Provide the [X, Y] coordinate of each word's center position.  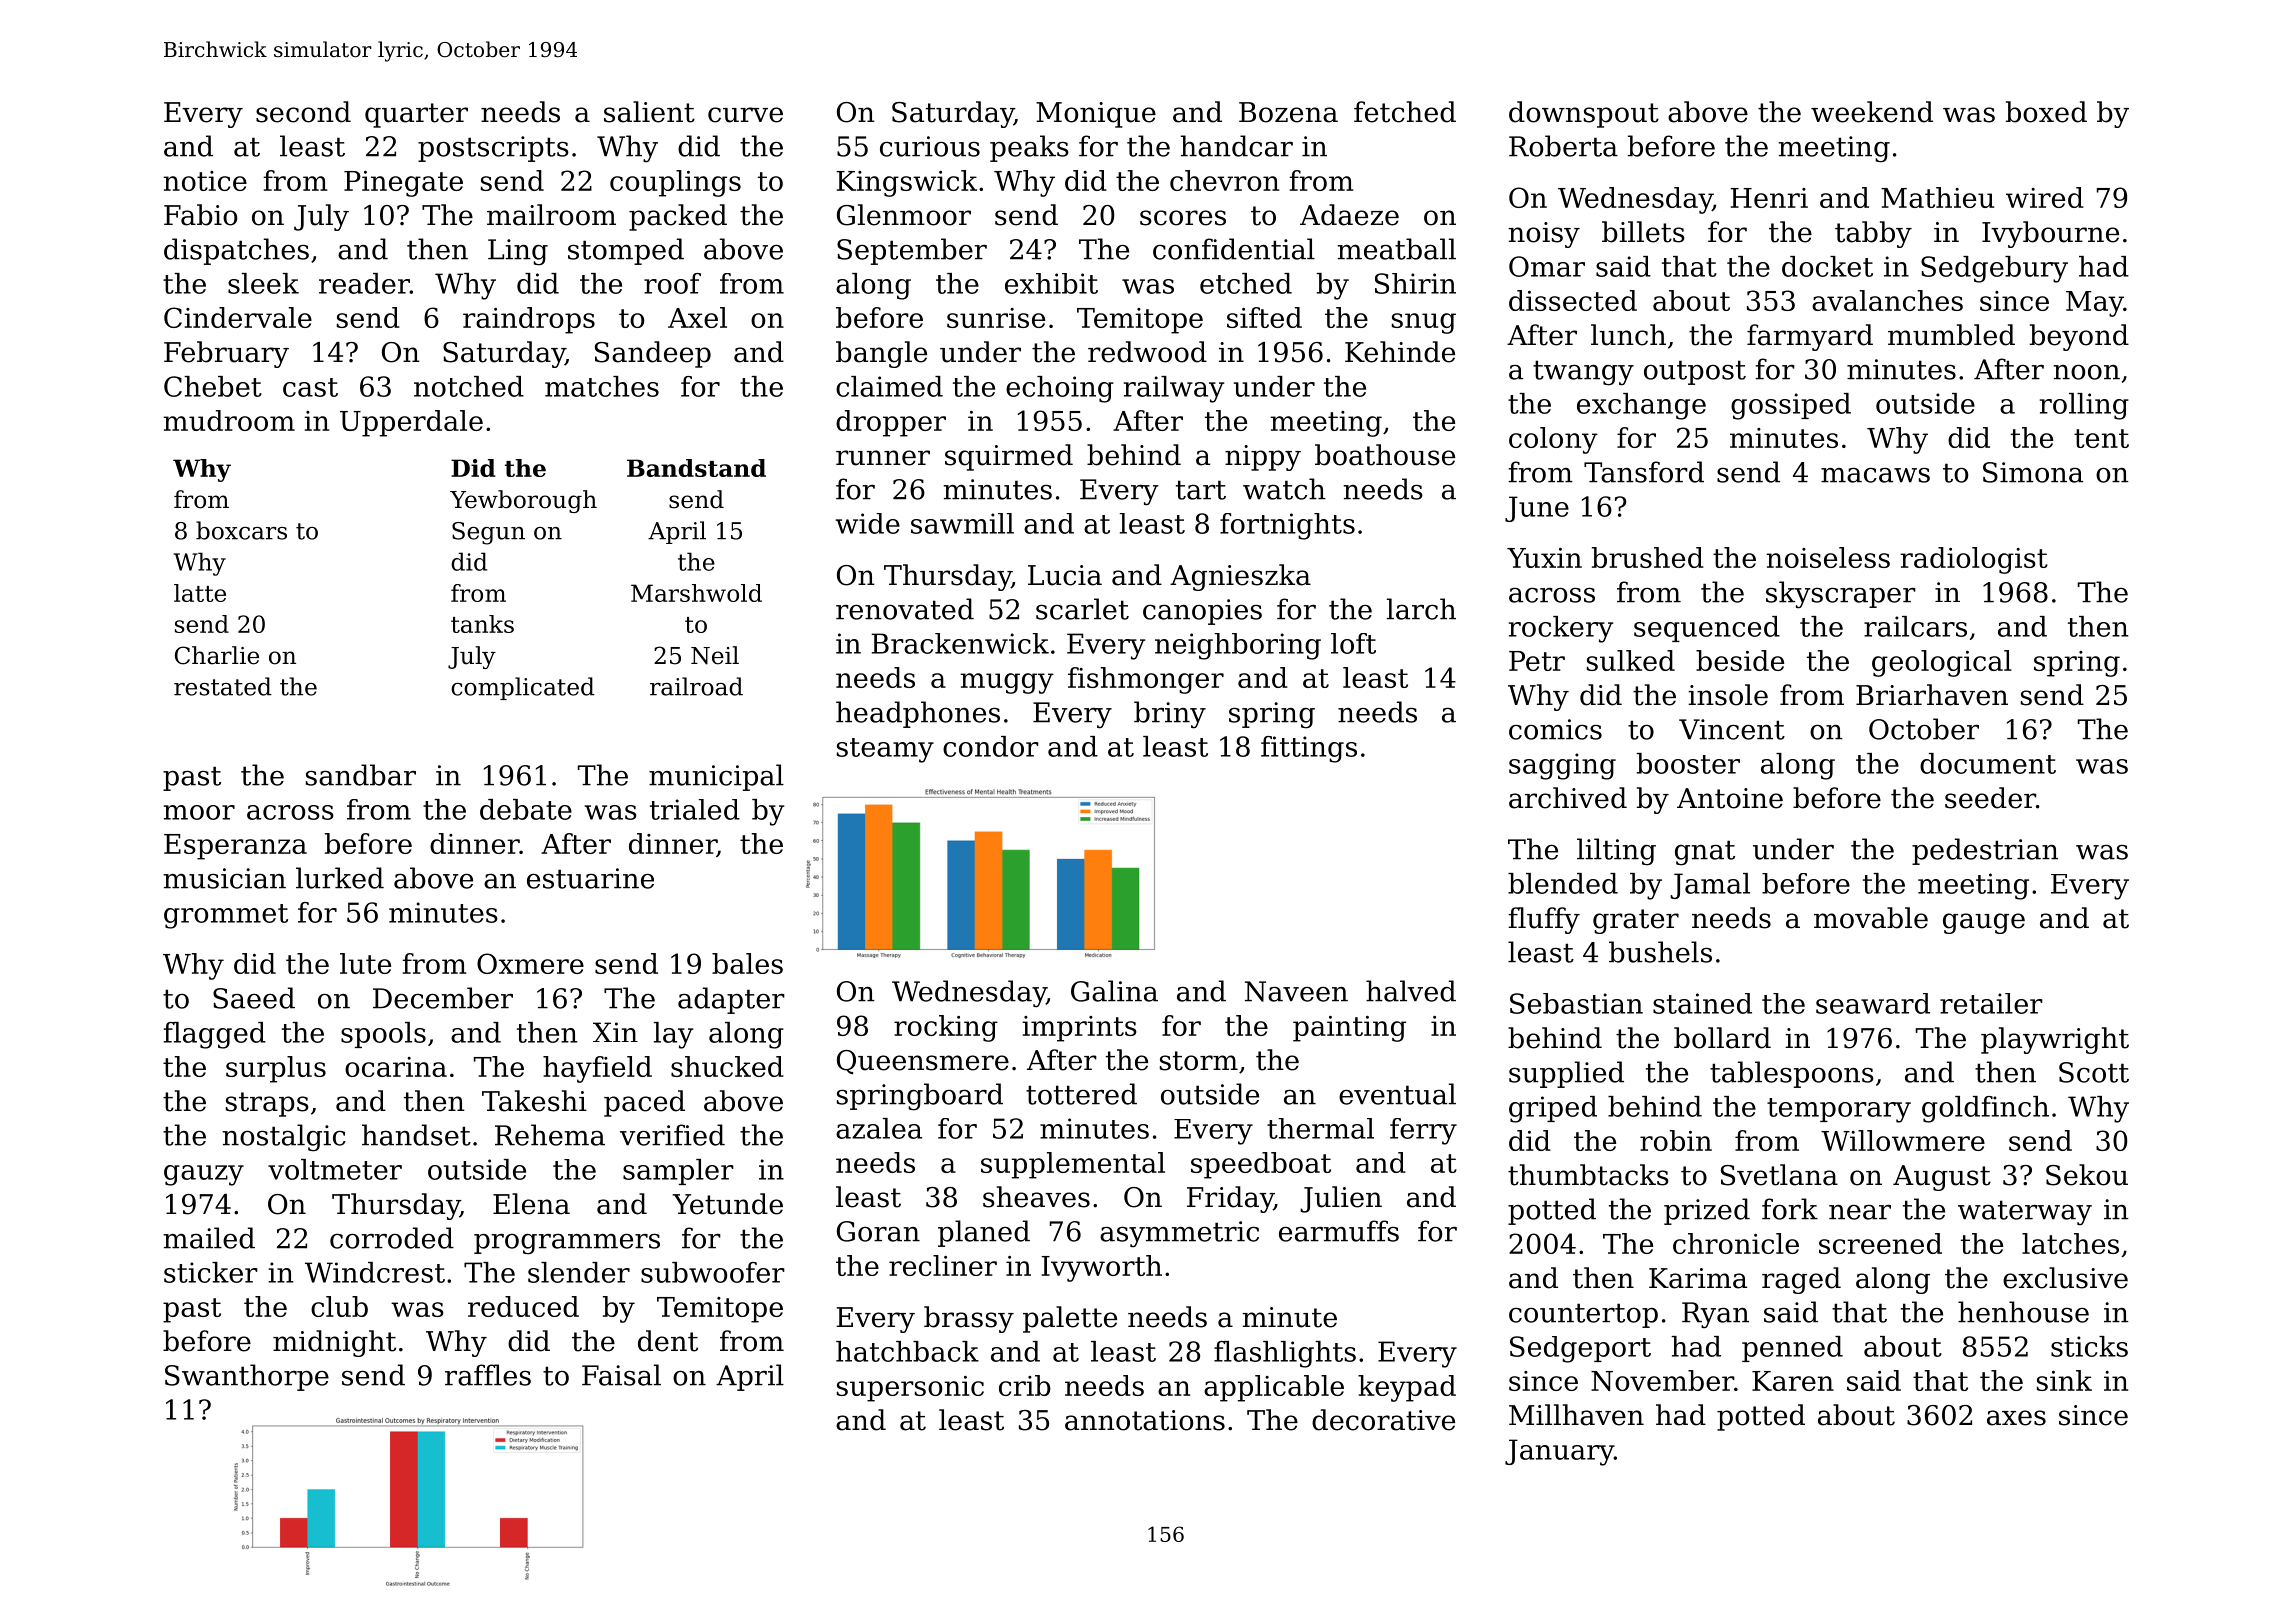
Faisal [621, 1375]
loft [1353, 643]
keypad [1407, 1388]
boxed [2046, 112]
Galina [1114, 991]
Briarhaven [1932, 695]
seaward [1873, 1003]
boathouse [1385, 455]
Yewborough [523, 501]
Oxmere [530, 963]
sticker [211, 1272]
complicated [523, 688]
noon [2087, 372]
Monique [1096, 115]
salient [649, 112]
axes [2016, 1418]
